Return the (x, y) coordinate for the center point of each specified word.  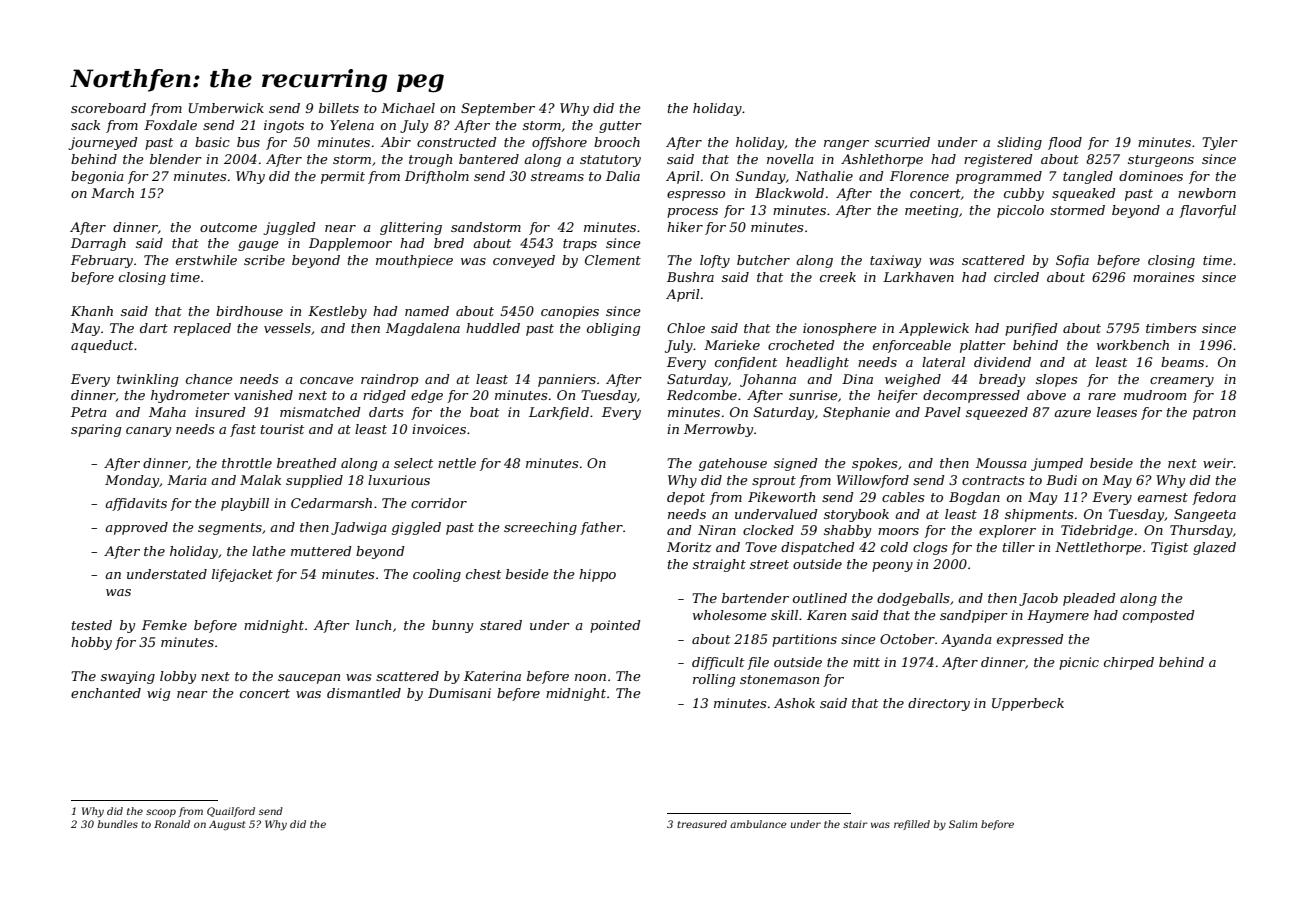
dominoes (1151, 176)
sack (85, 125)
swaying (128, 677)
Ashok (794, 703)
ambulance (758, 824)
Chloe (686, 328)
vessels (287, 328)
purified (1031, 329)
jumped (1057, 464)
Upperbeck (1028, 704)
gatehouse (733, 464)
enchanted (106, 693)
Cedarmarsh (331, 503)
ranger (846, 145)
